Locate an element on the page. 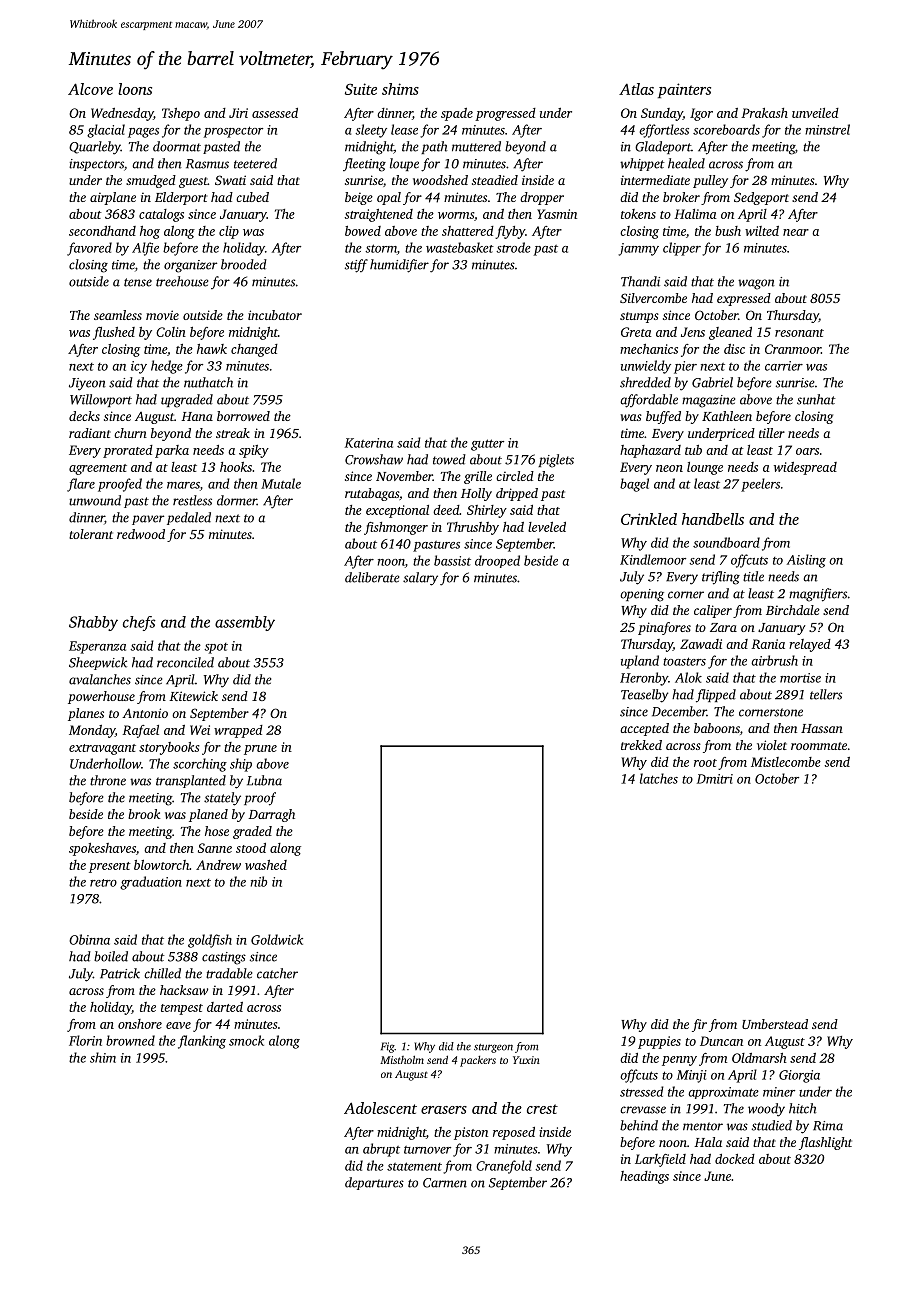 The image size is (924, 1308). strode is located at coordinates (513, 247).
